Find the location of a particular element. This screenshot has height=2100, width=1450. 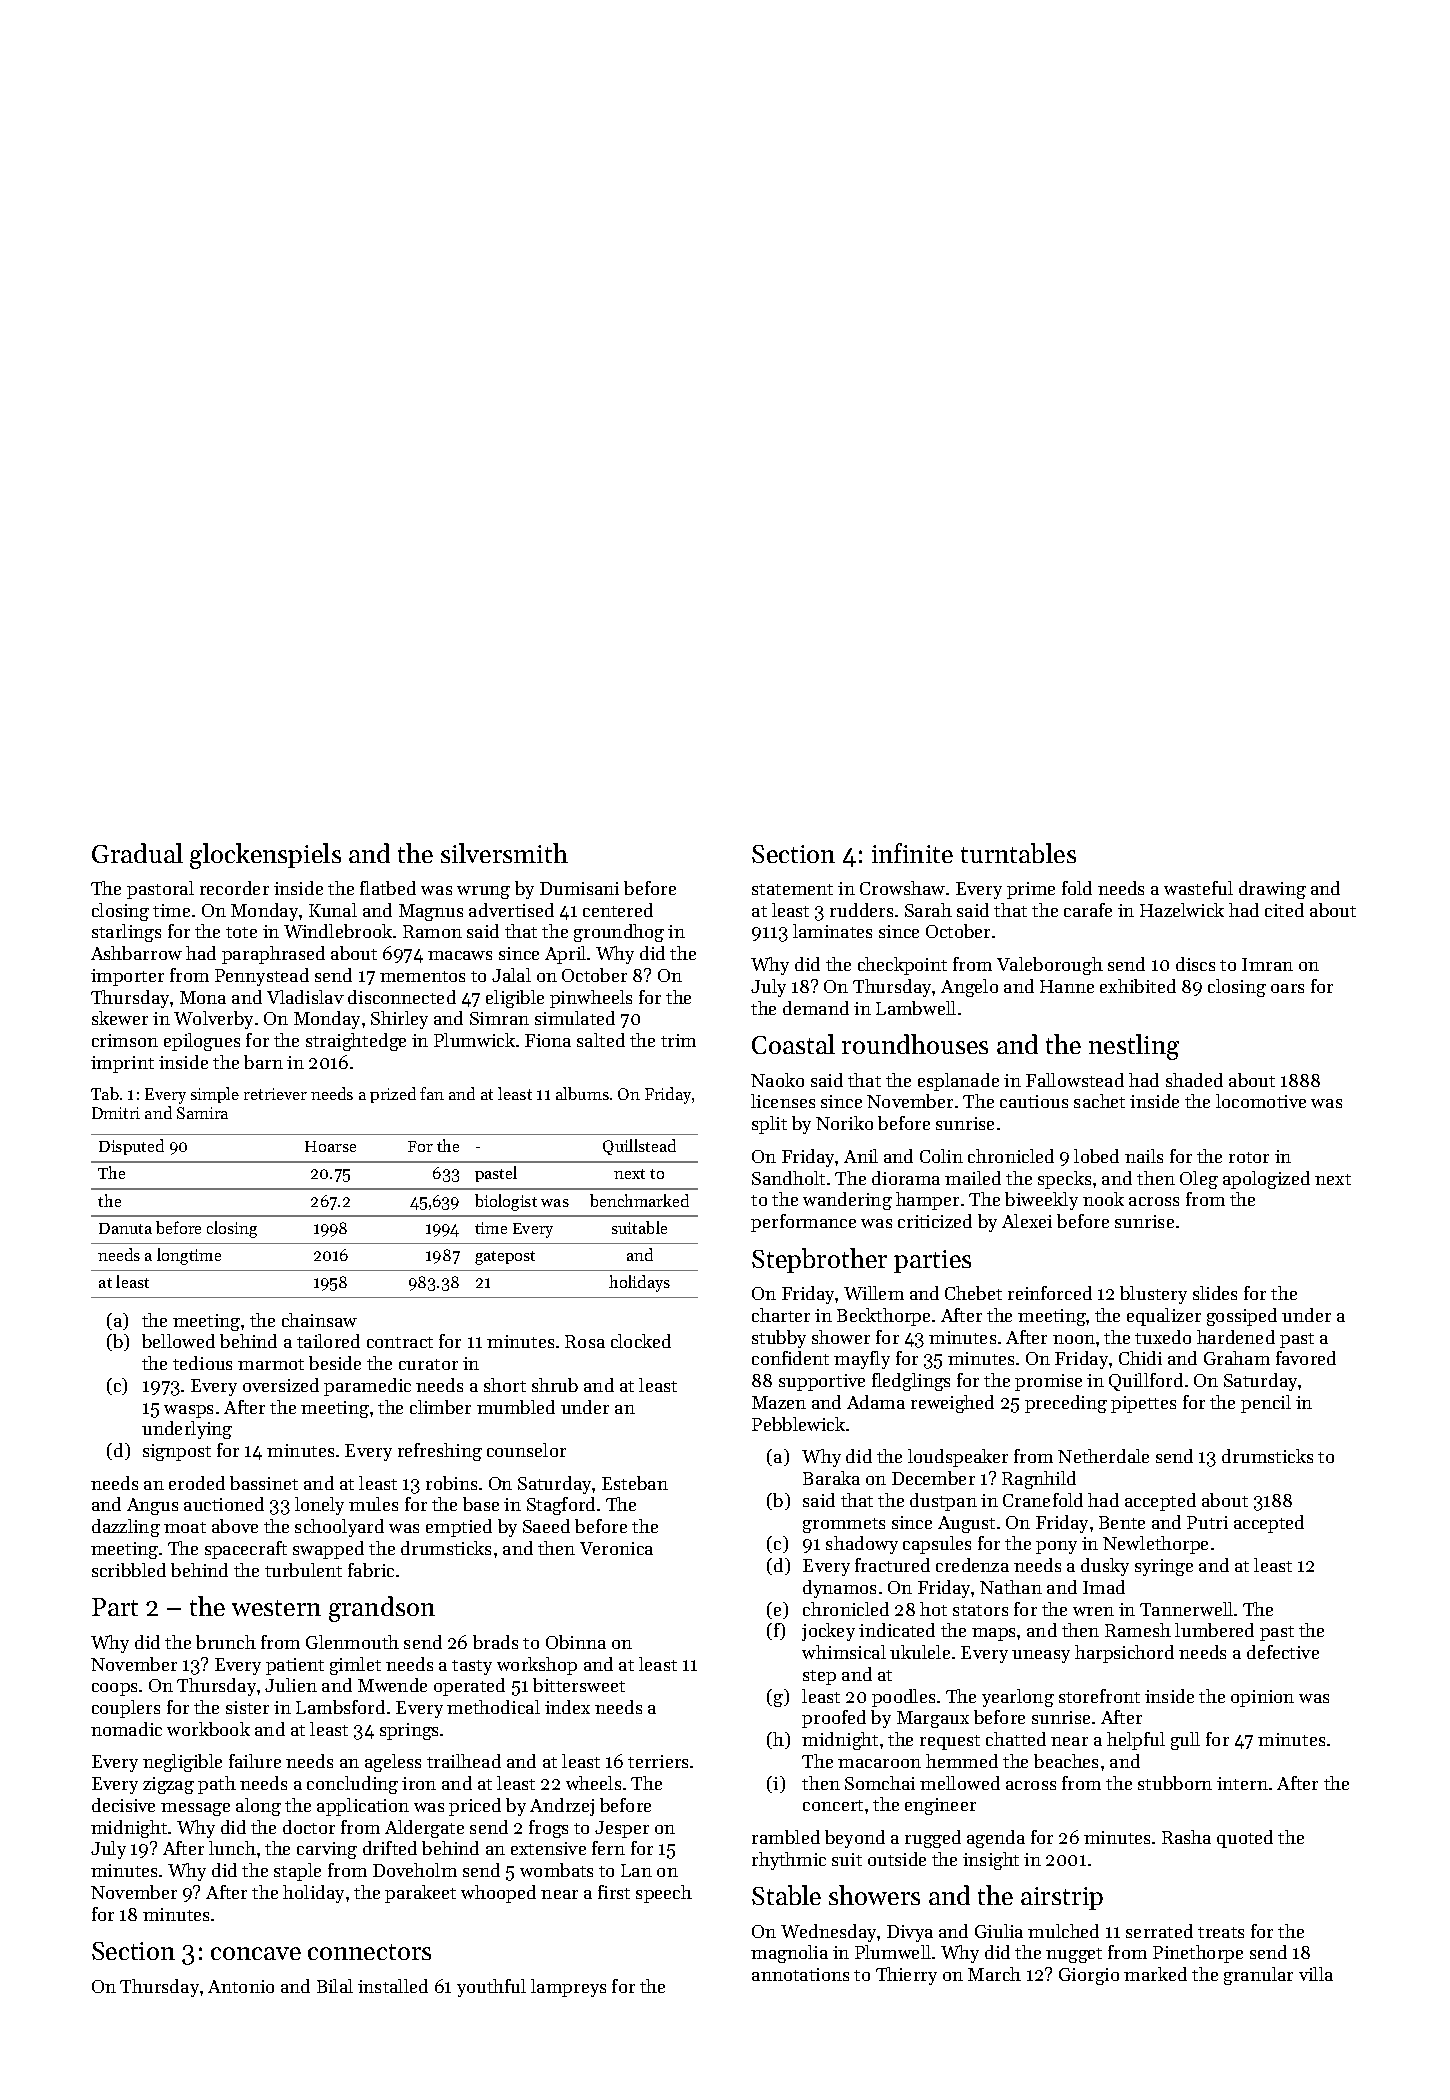

rhythmic is located at coordinates (789, 1861).
